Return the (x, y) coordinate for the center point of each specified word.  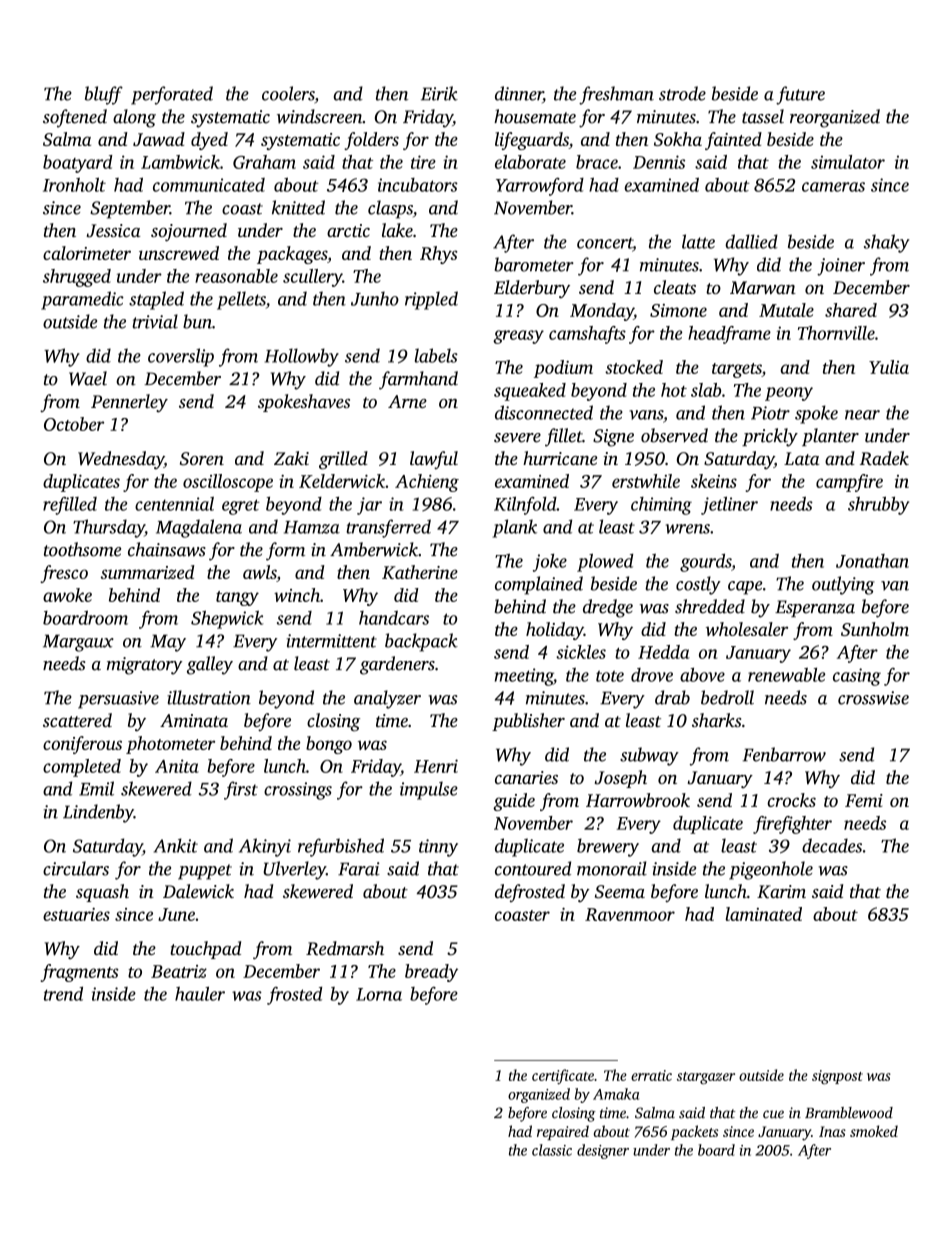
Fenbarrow (784, 754)
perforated (172, 95)
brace (597, 162)
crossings (298, 791)
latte (698, 241)
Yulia (889, 367)
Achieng (427, 483)
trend (63, 994)
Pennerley (129, 403)
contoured (533, 868)
